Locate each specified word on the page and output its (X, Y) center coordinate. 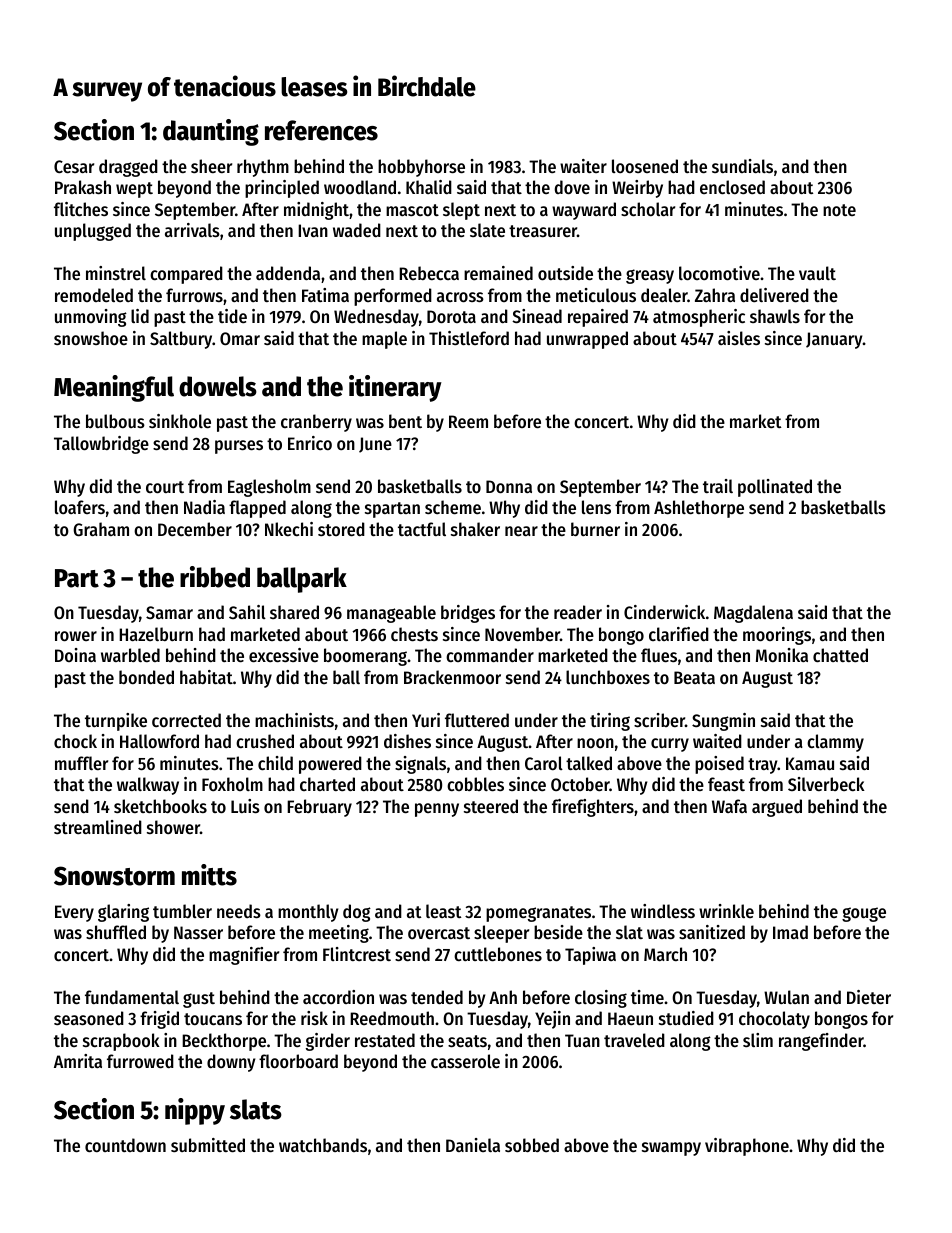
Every (74, 913)
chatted (840, 655)
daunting (211, 132)
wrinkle (726, 911)
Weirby (637, 189)
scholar (648, 209)
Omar (240, 338)
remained (498, 273)
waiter (583, 166)
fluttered (477, 720)
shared (294, 612)
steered (491, 806)
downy (231, 1063)
